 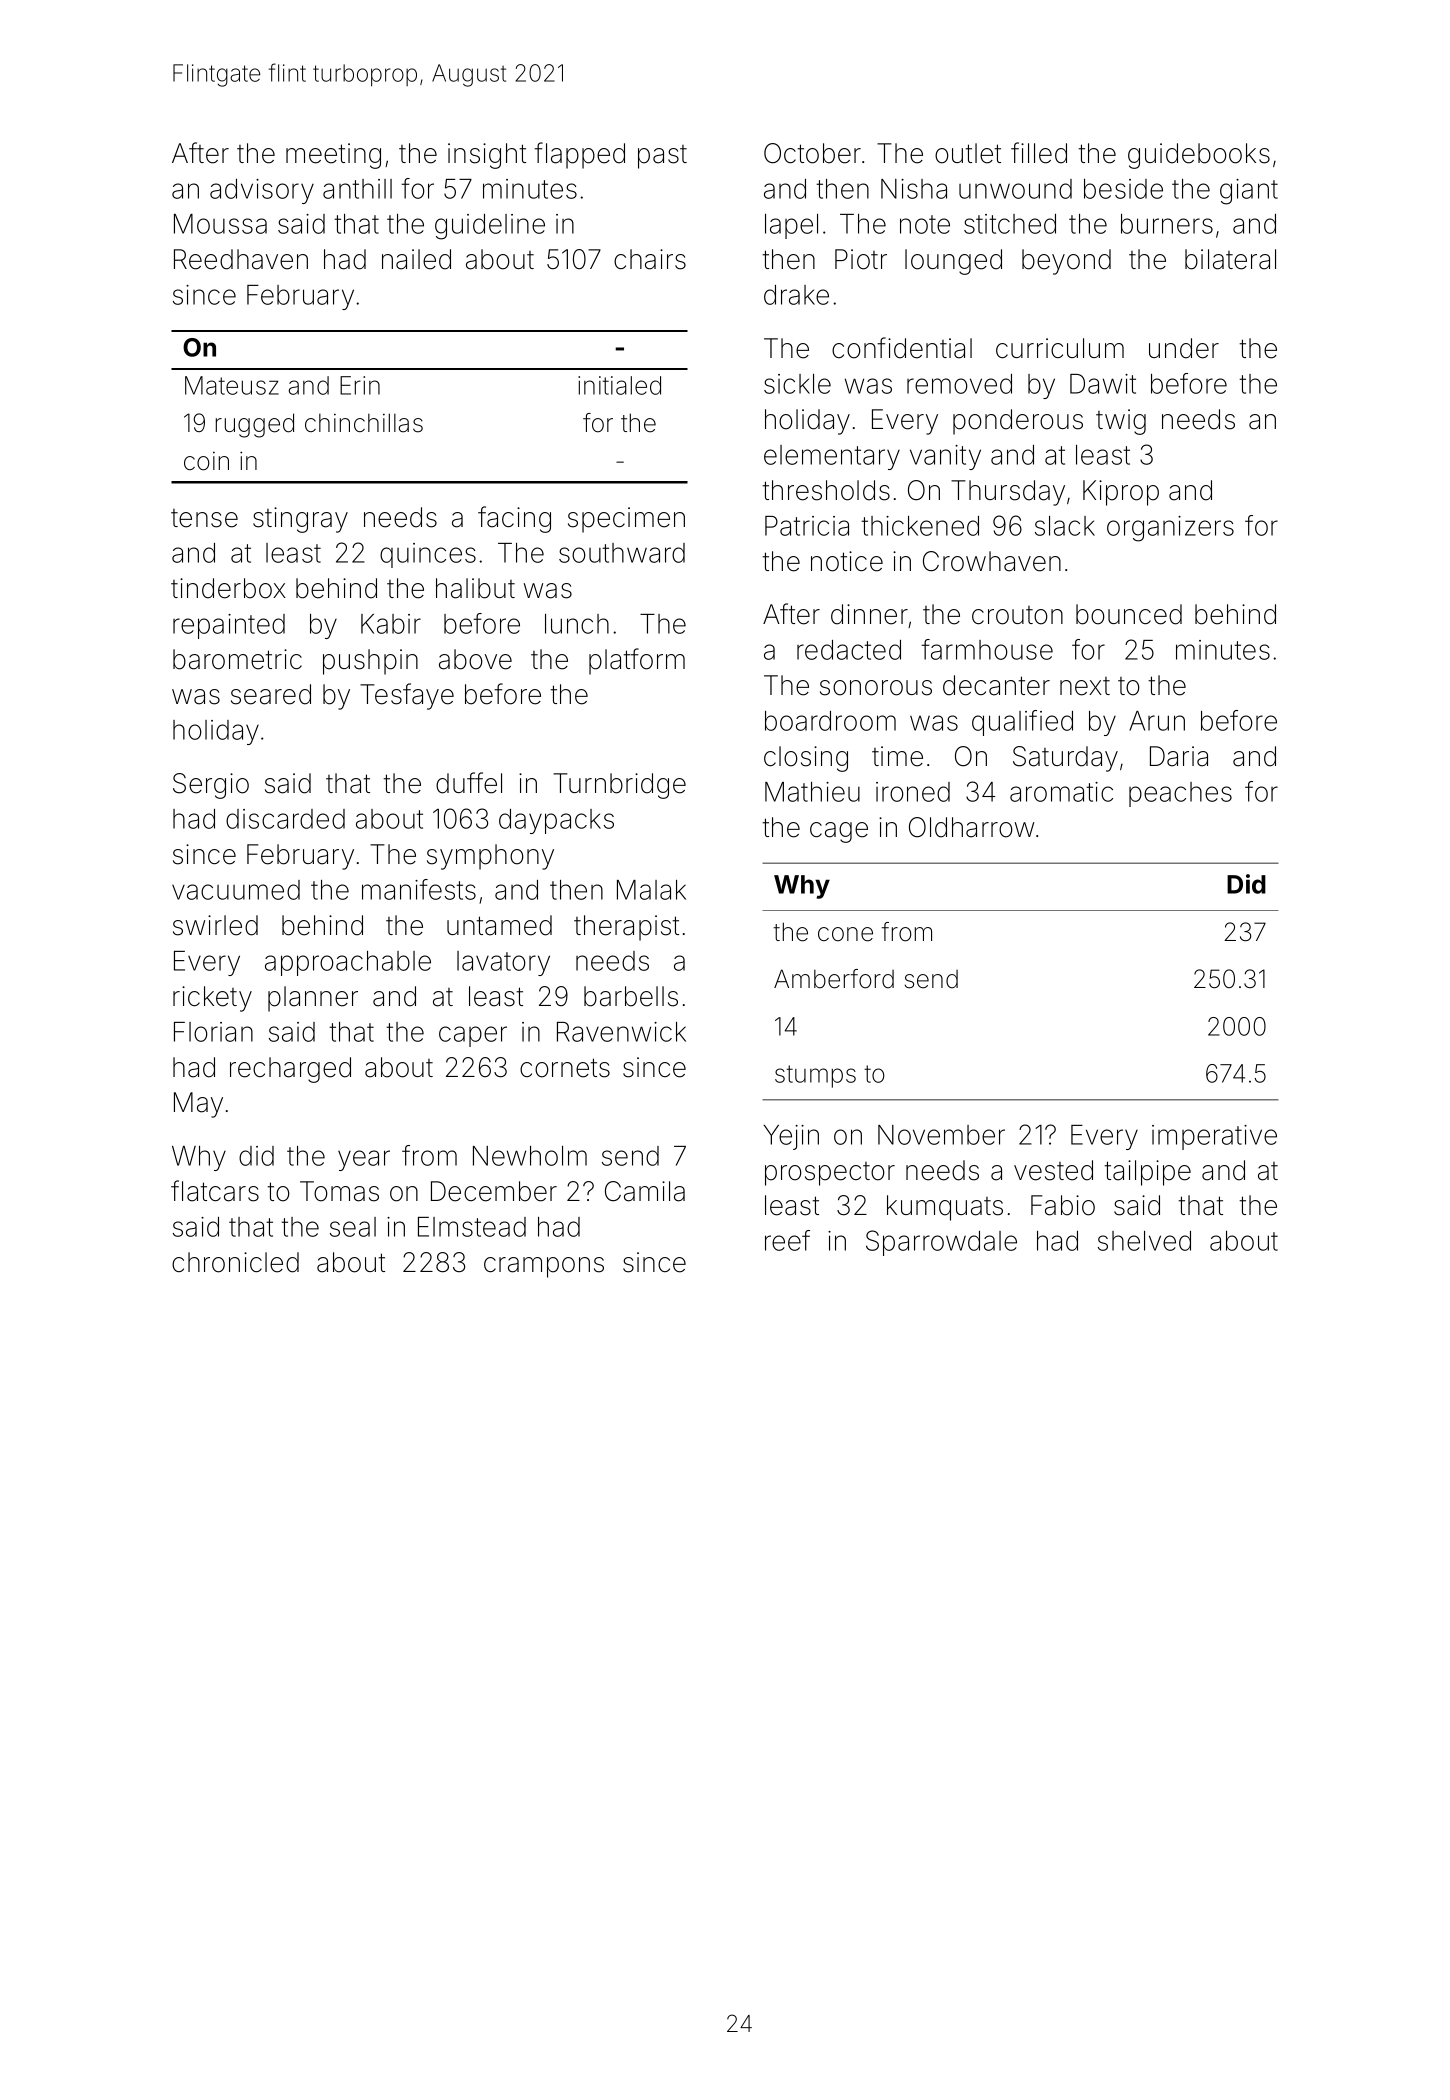 I want to click on rickety, so click(x=212, y=999).
